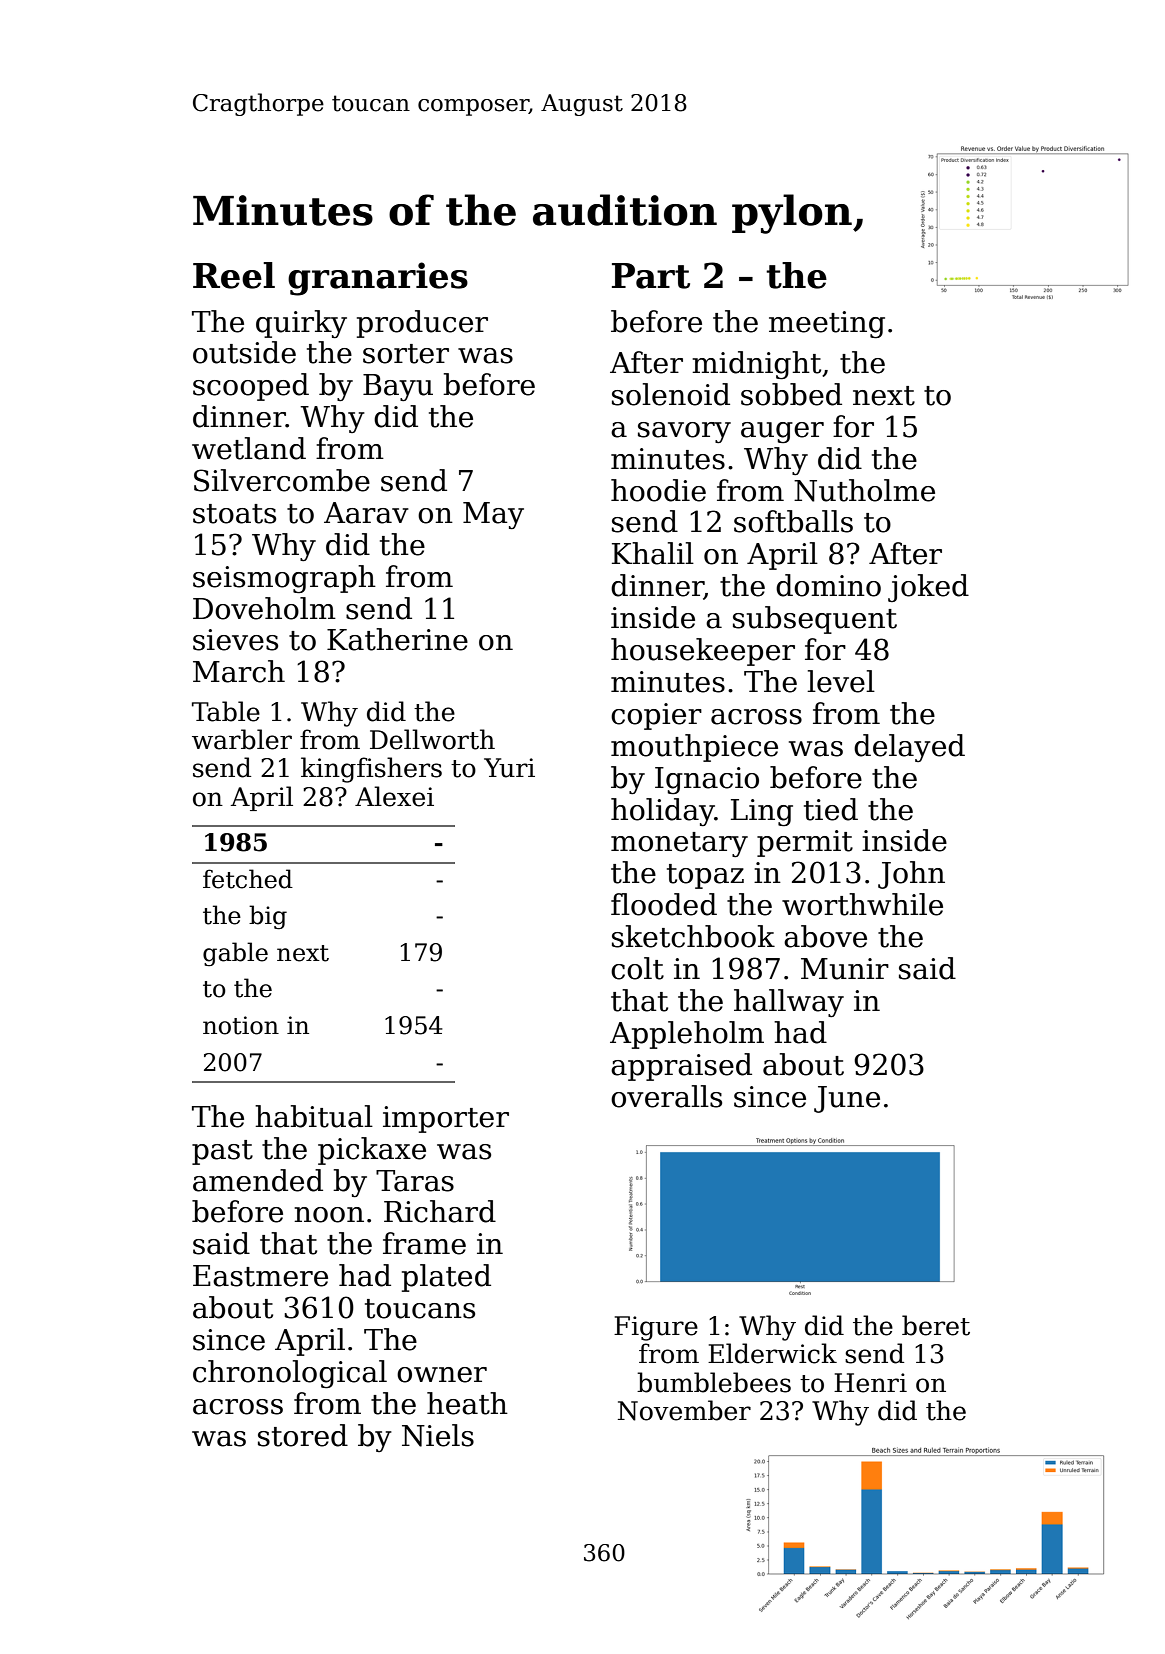  I want to click on habitual, so click(314, 1116).
